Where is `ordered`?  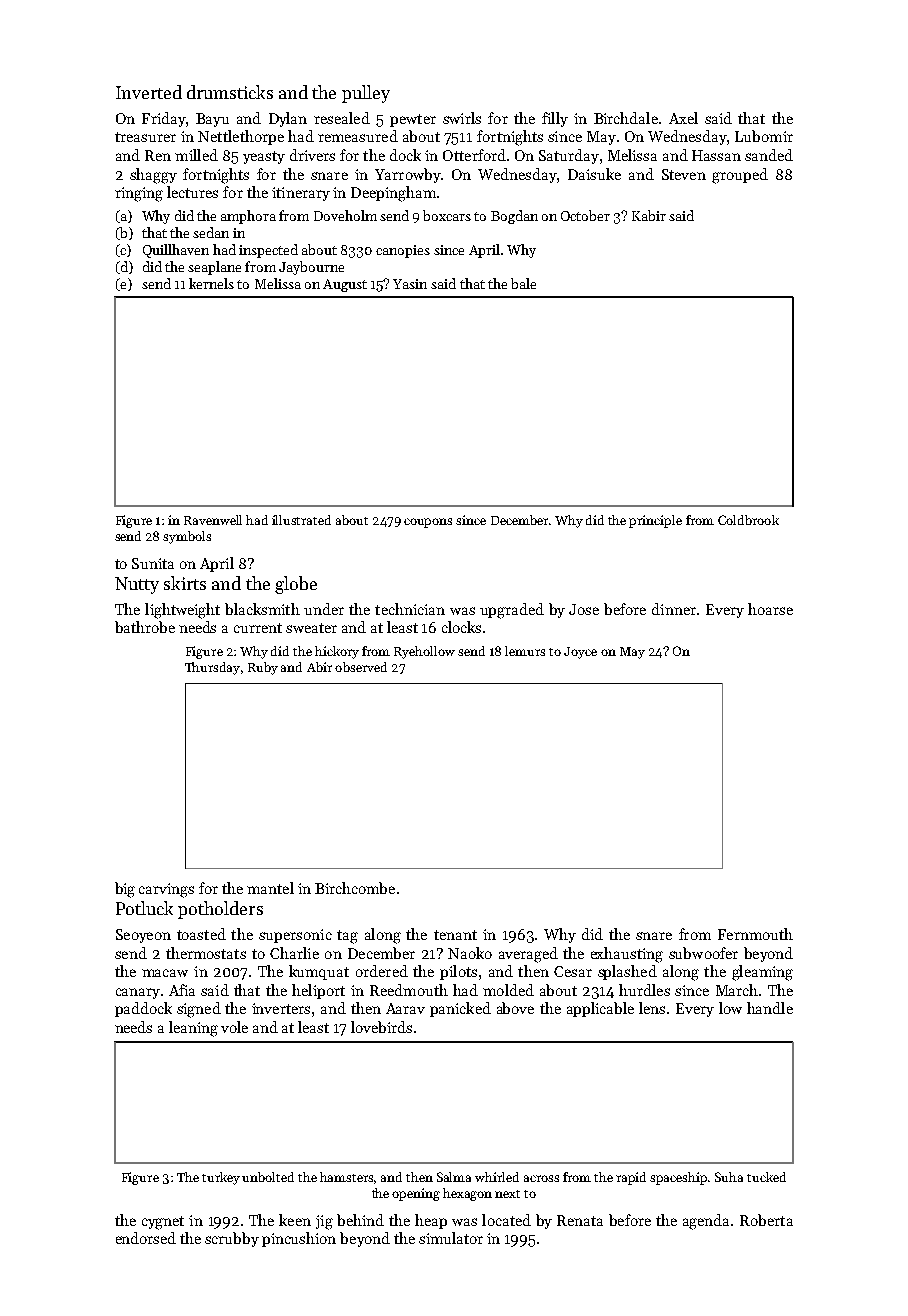 ordered is located at coordinates (382, 971).
